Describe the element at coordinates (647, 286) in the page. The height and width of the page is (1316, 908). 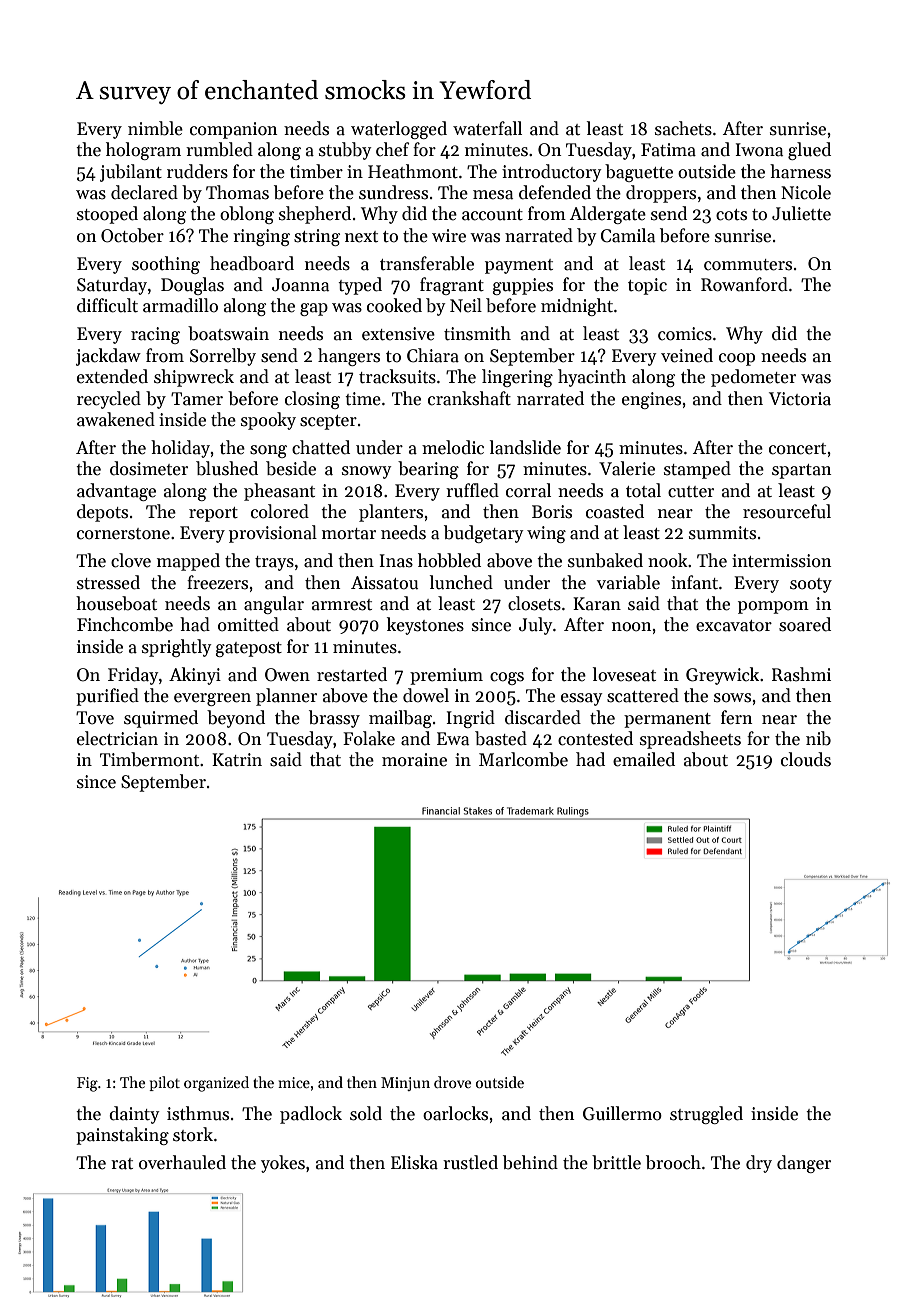
I see `topic` at that location.
